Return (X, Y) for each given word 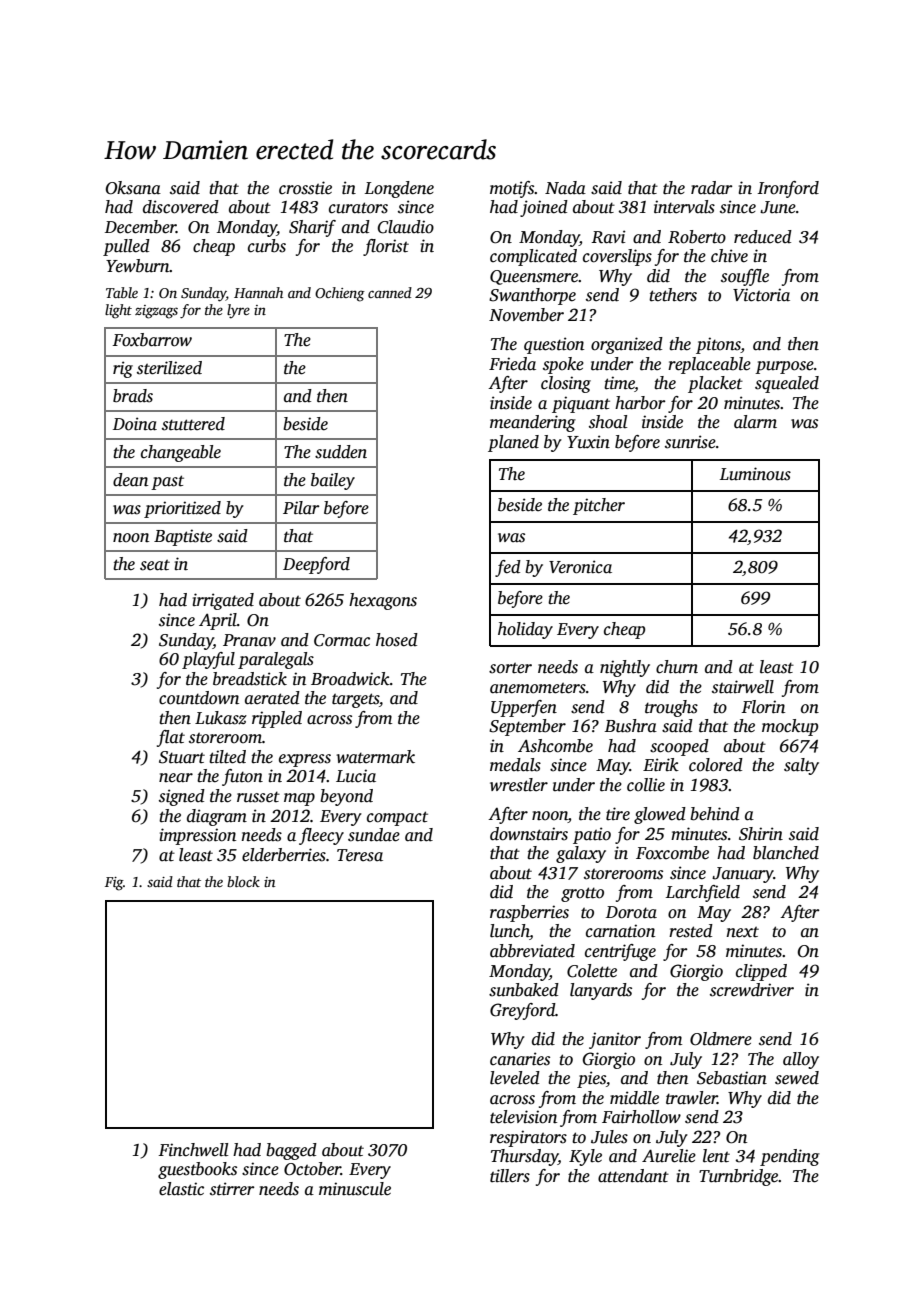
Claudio (406, 227)
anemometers (538, 688)
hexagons (383, 601)
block (243, 881)
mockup (790, 727)
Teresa (360, 855)
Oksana (133, 188)
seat (155, 565)
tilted (227, 757)
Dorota (631, 912)
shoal (608, 422)
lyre (238, 311)
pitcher (599, 506)
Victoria (761, 295)
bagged (291, 1151)
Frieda (512, 364)
